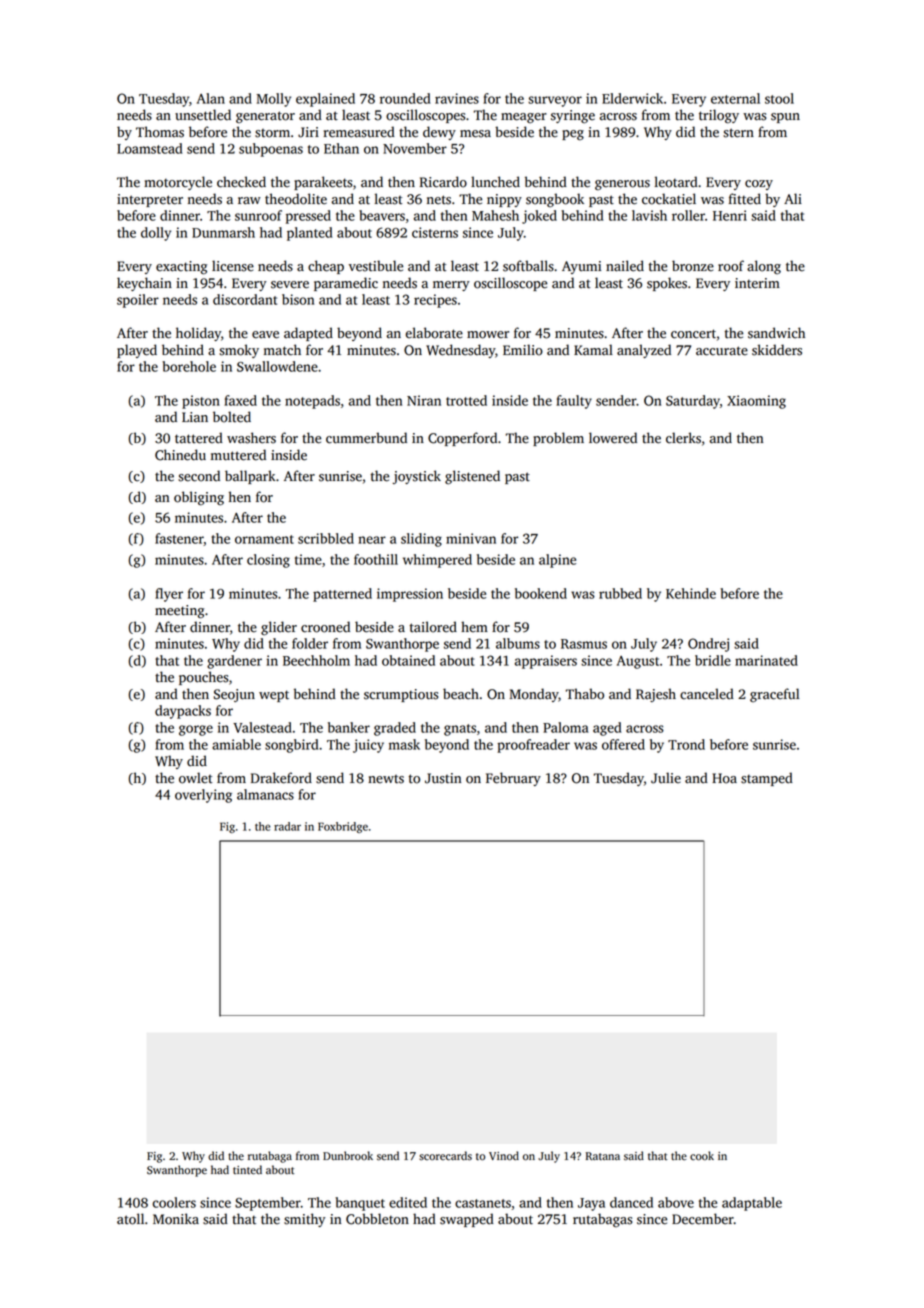 The width and height of the document is (924, 1308). What do you see at coordinates (179, 539) in the document?
I see `fastener` at bounding box center [179, 539].
